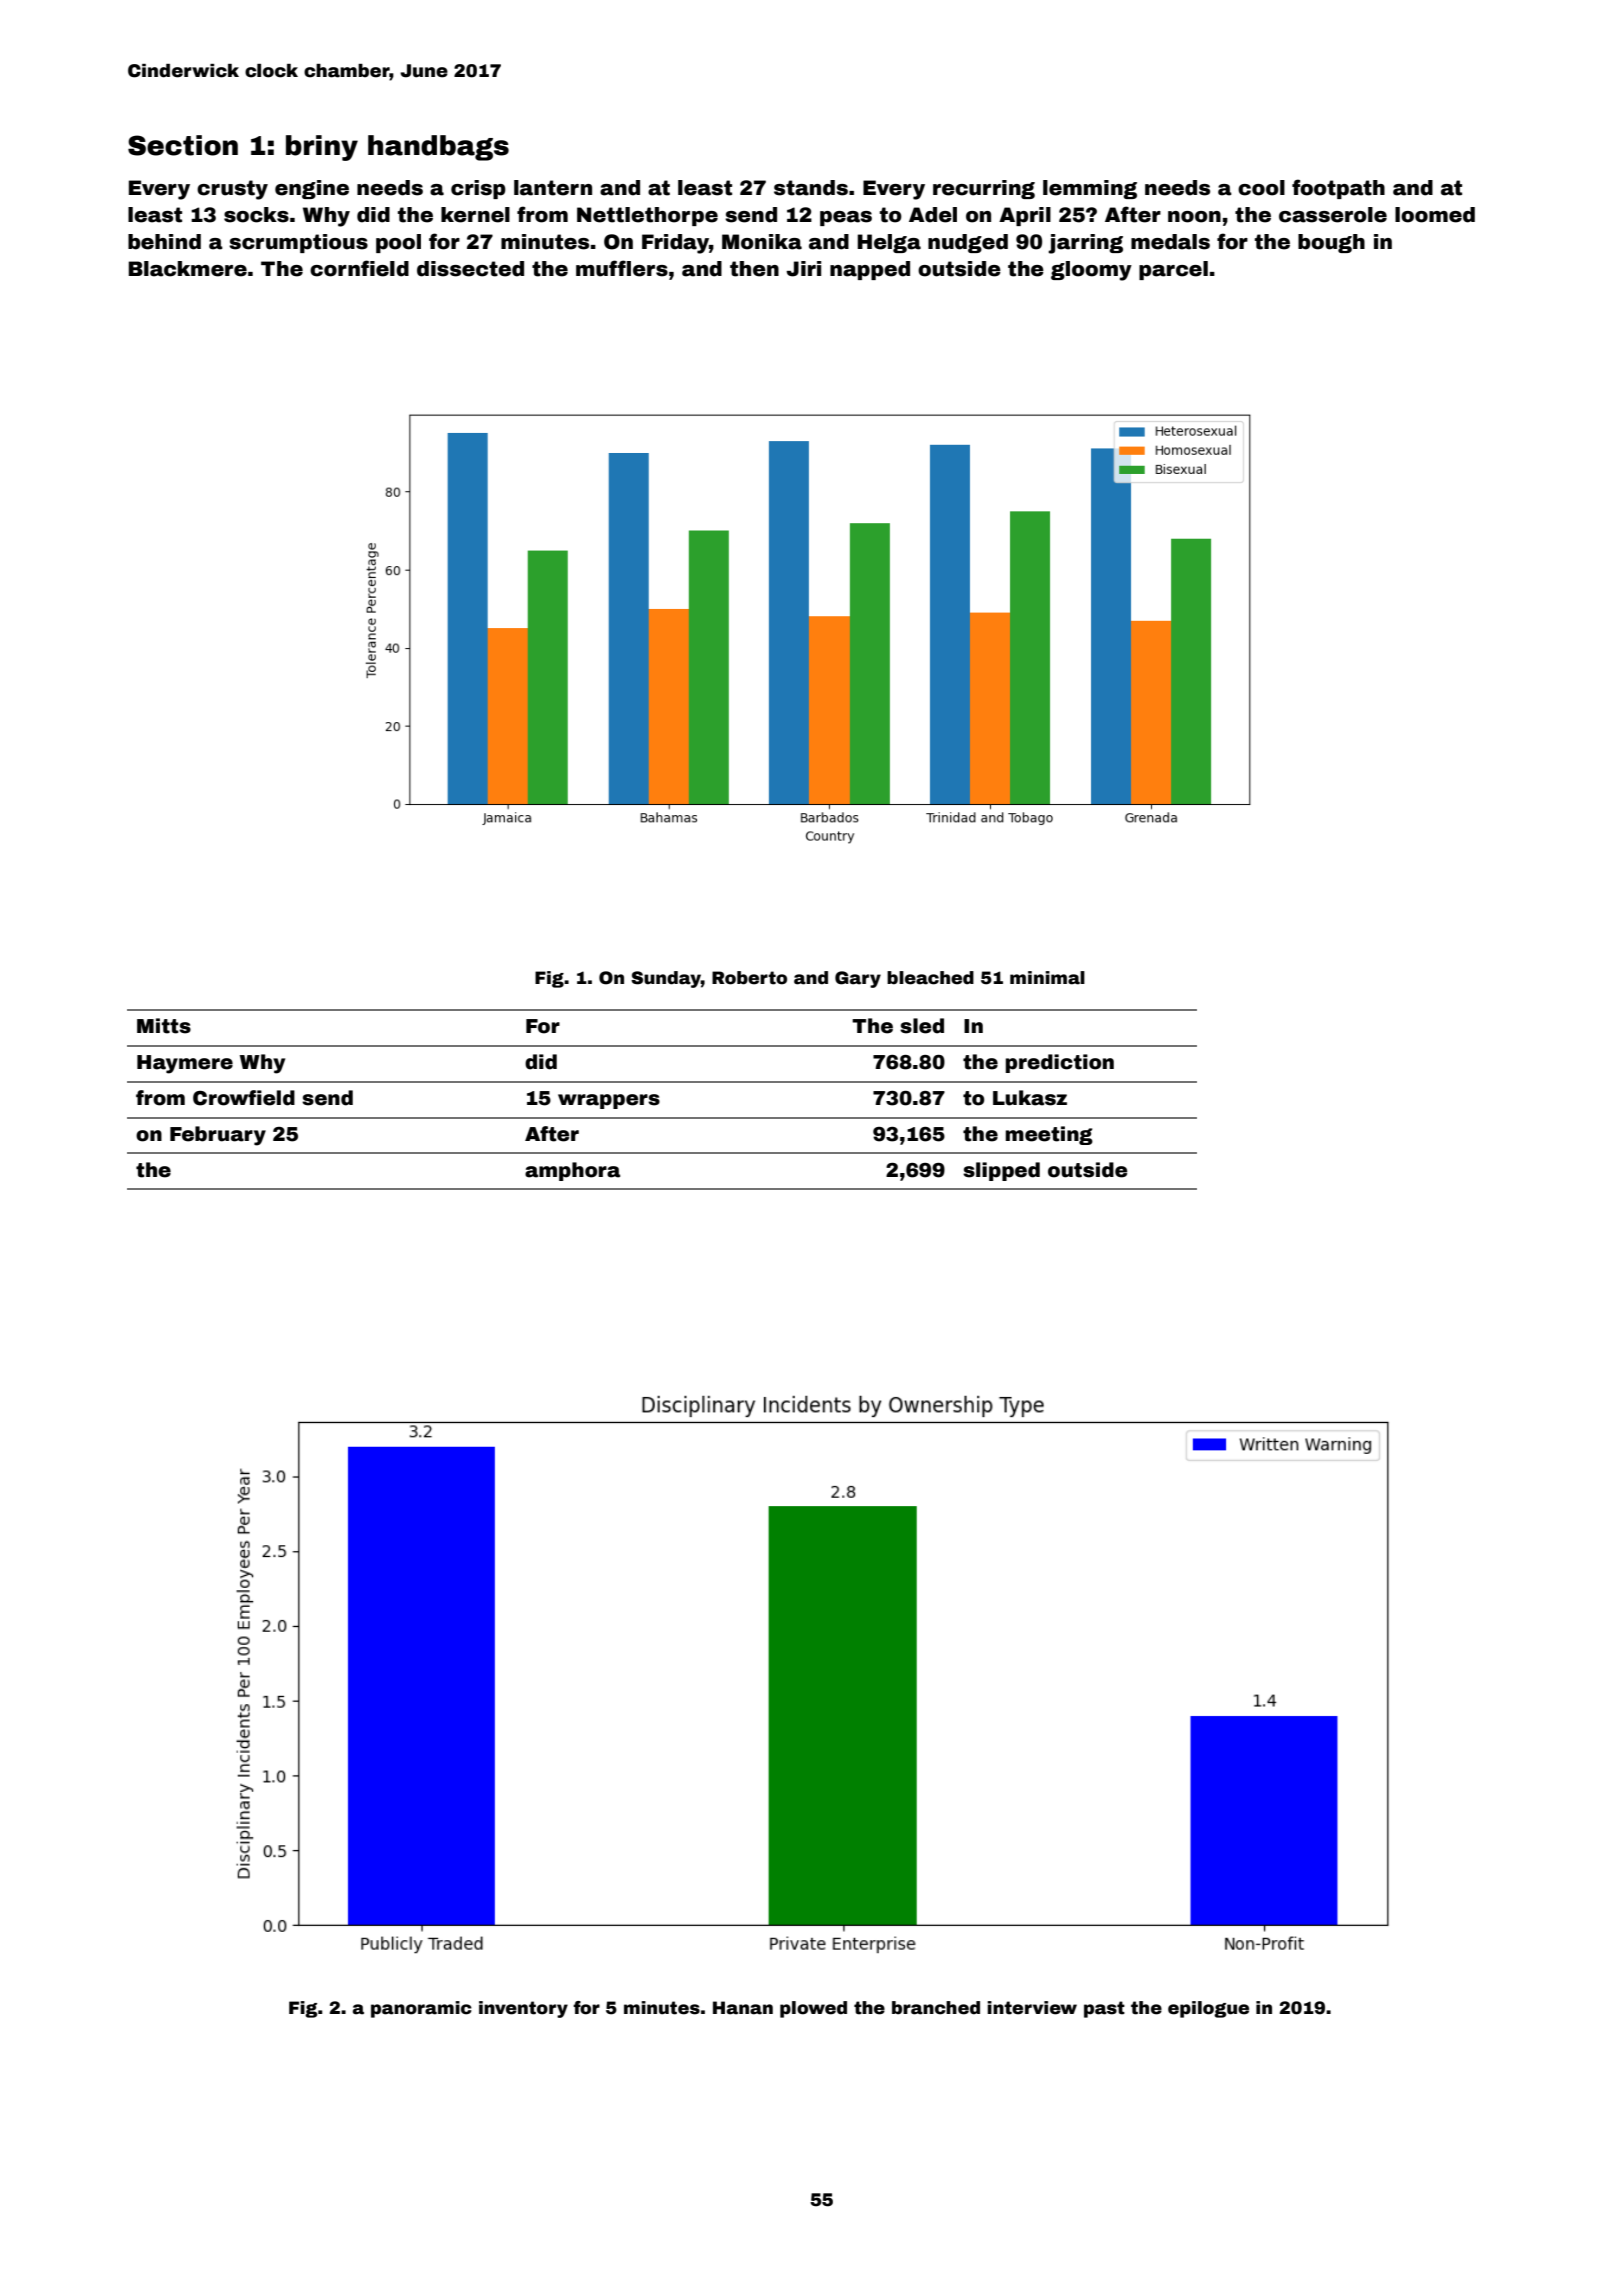  Describe the element at coordinates (244, 1098) in the document. I see `Crowfield` at that location.
